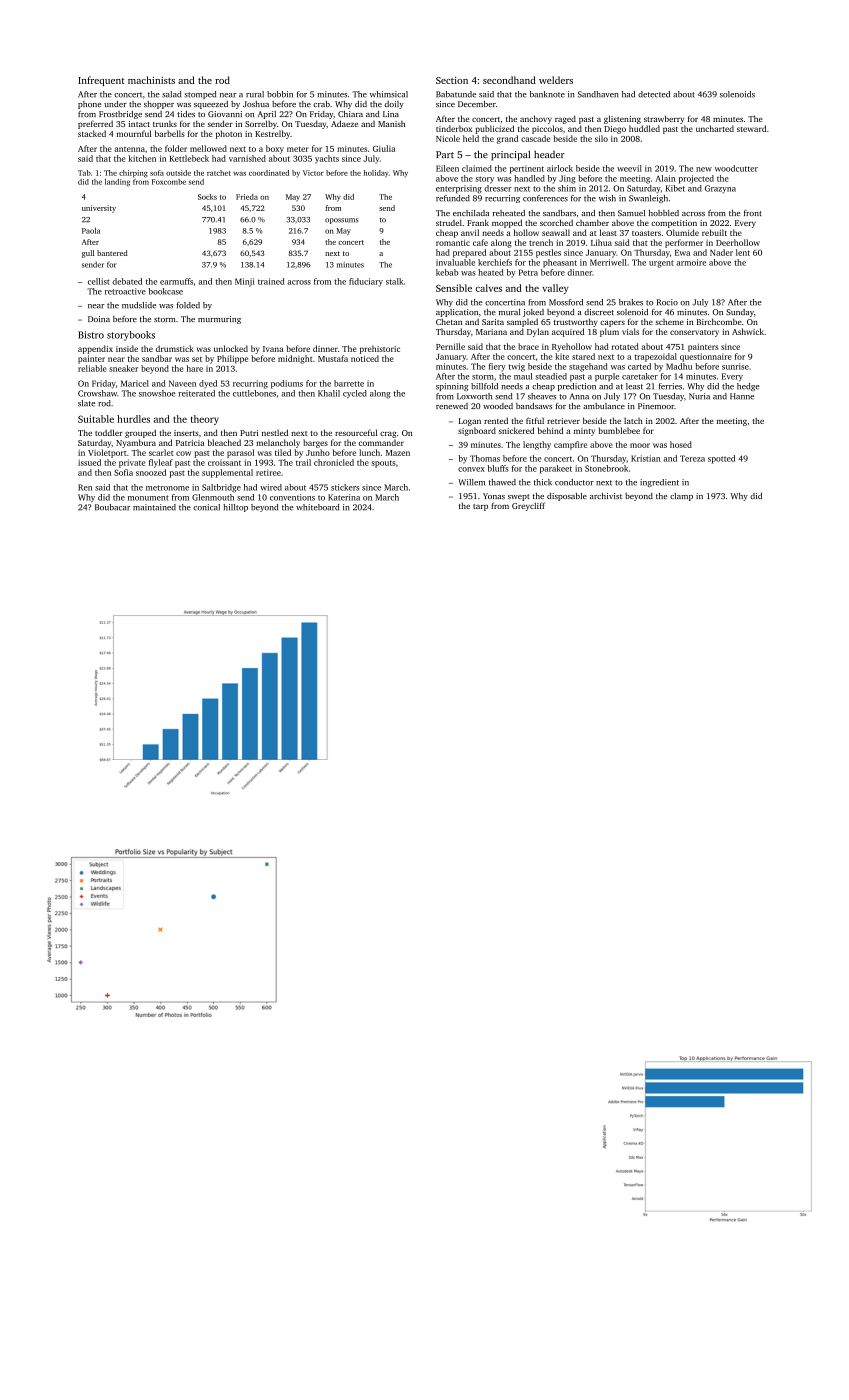 The height and width of the screenshot is (1400, 849). Describe the element at coordinates (454, 128) in the screenshot. I see `tinderbox` at that location.
